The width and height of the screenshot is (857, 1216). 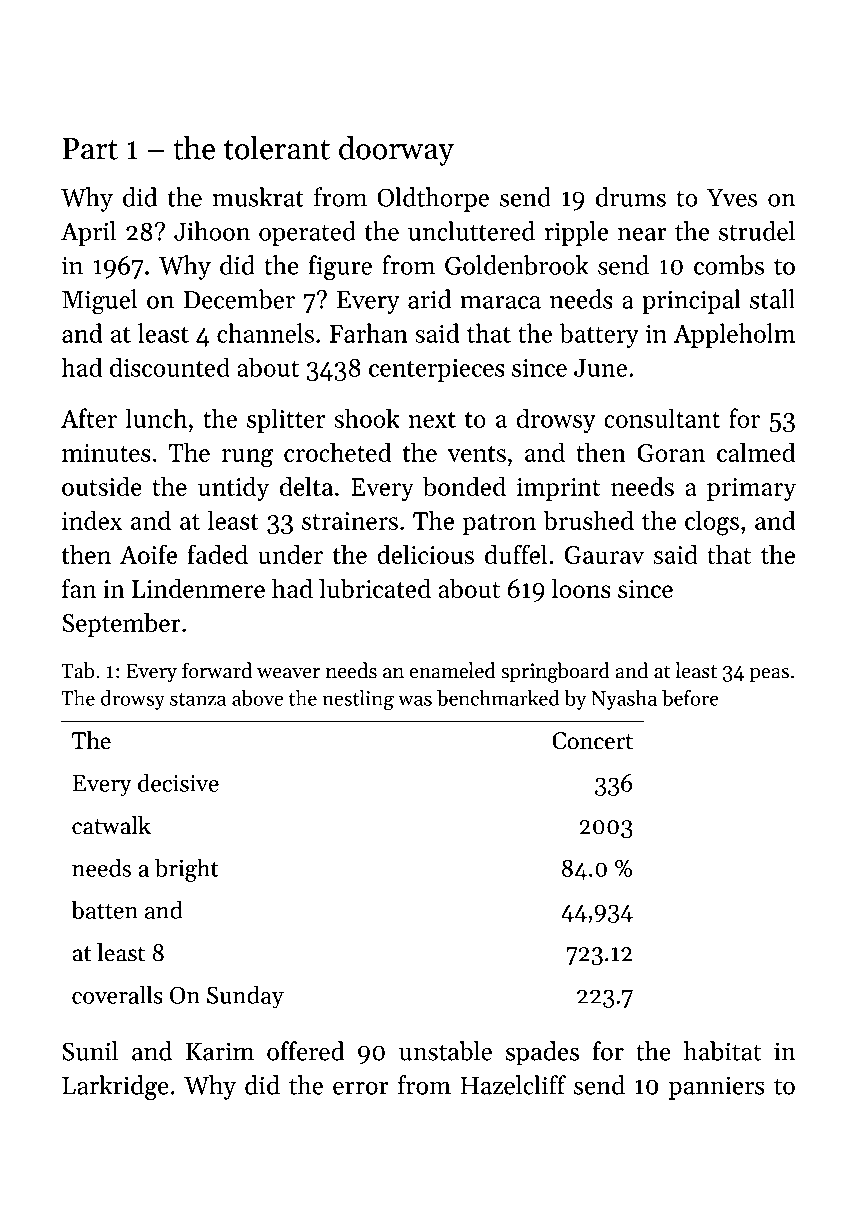 I want to click on habitat, so click(x=722, y=1051).
